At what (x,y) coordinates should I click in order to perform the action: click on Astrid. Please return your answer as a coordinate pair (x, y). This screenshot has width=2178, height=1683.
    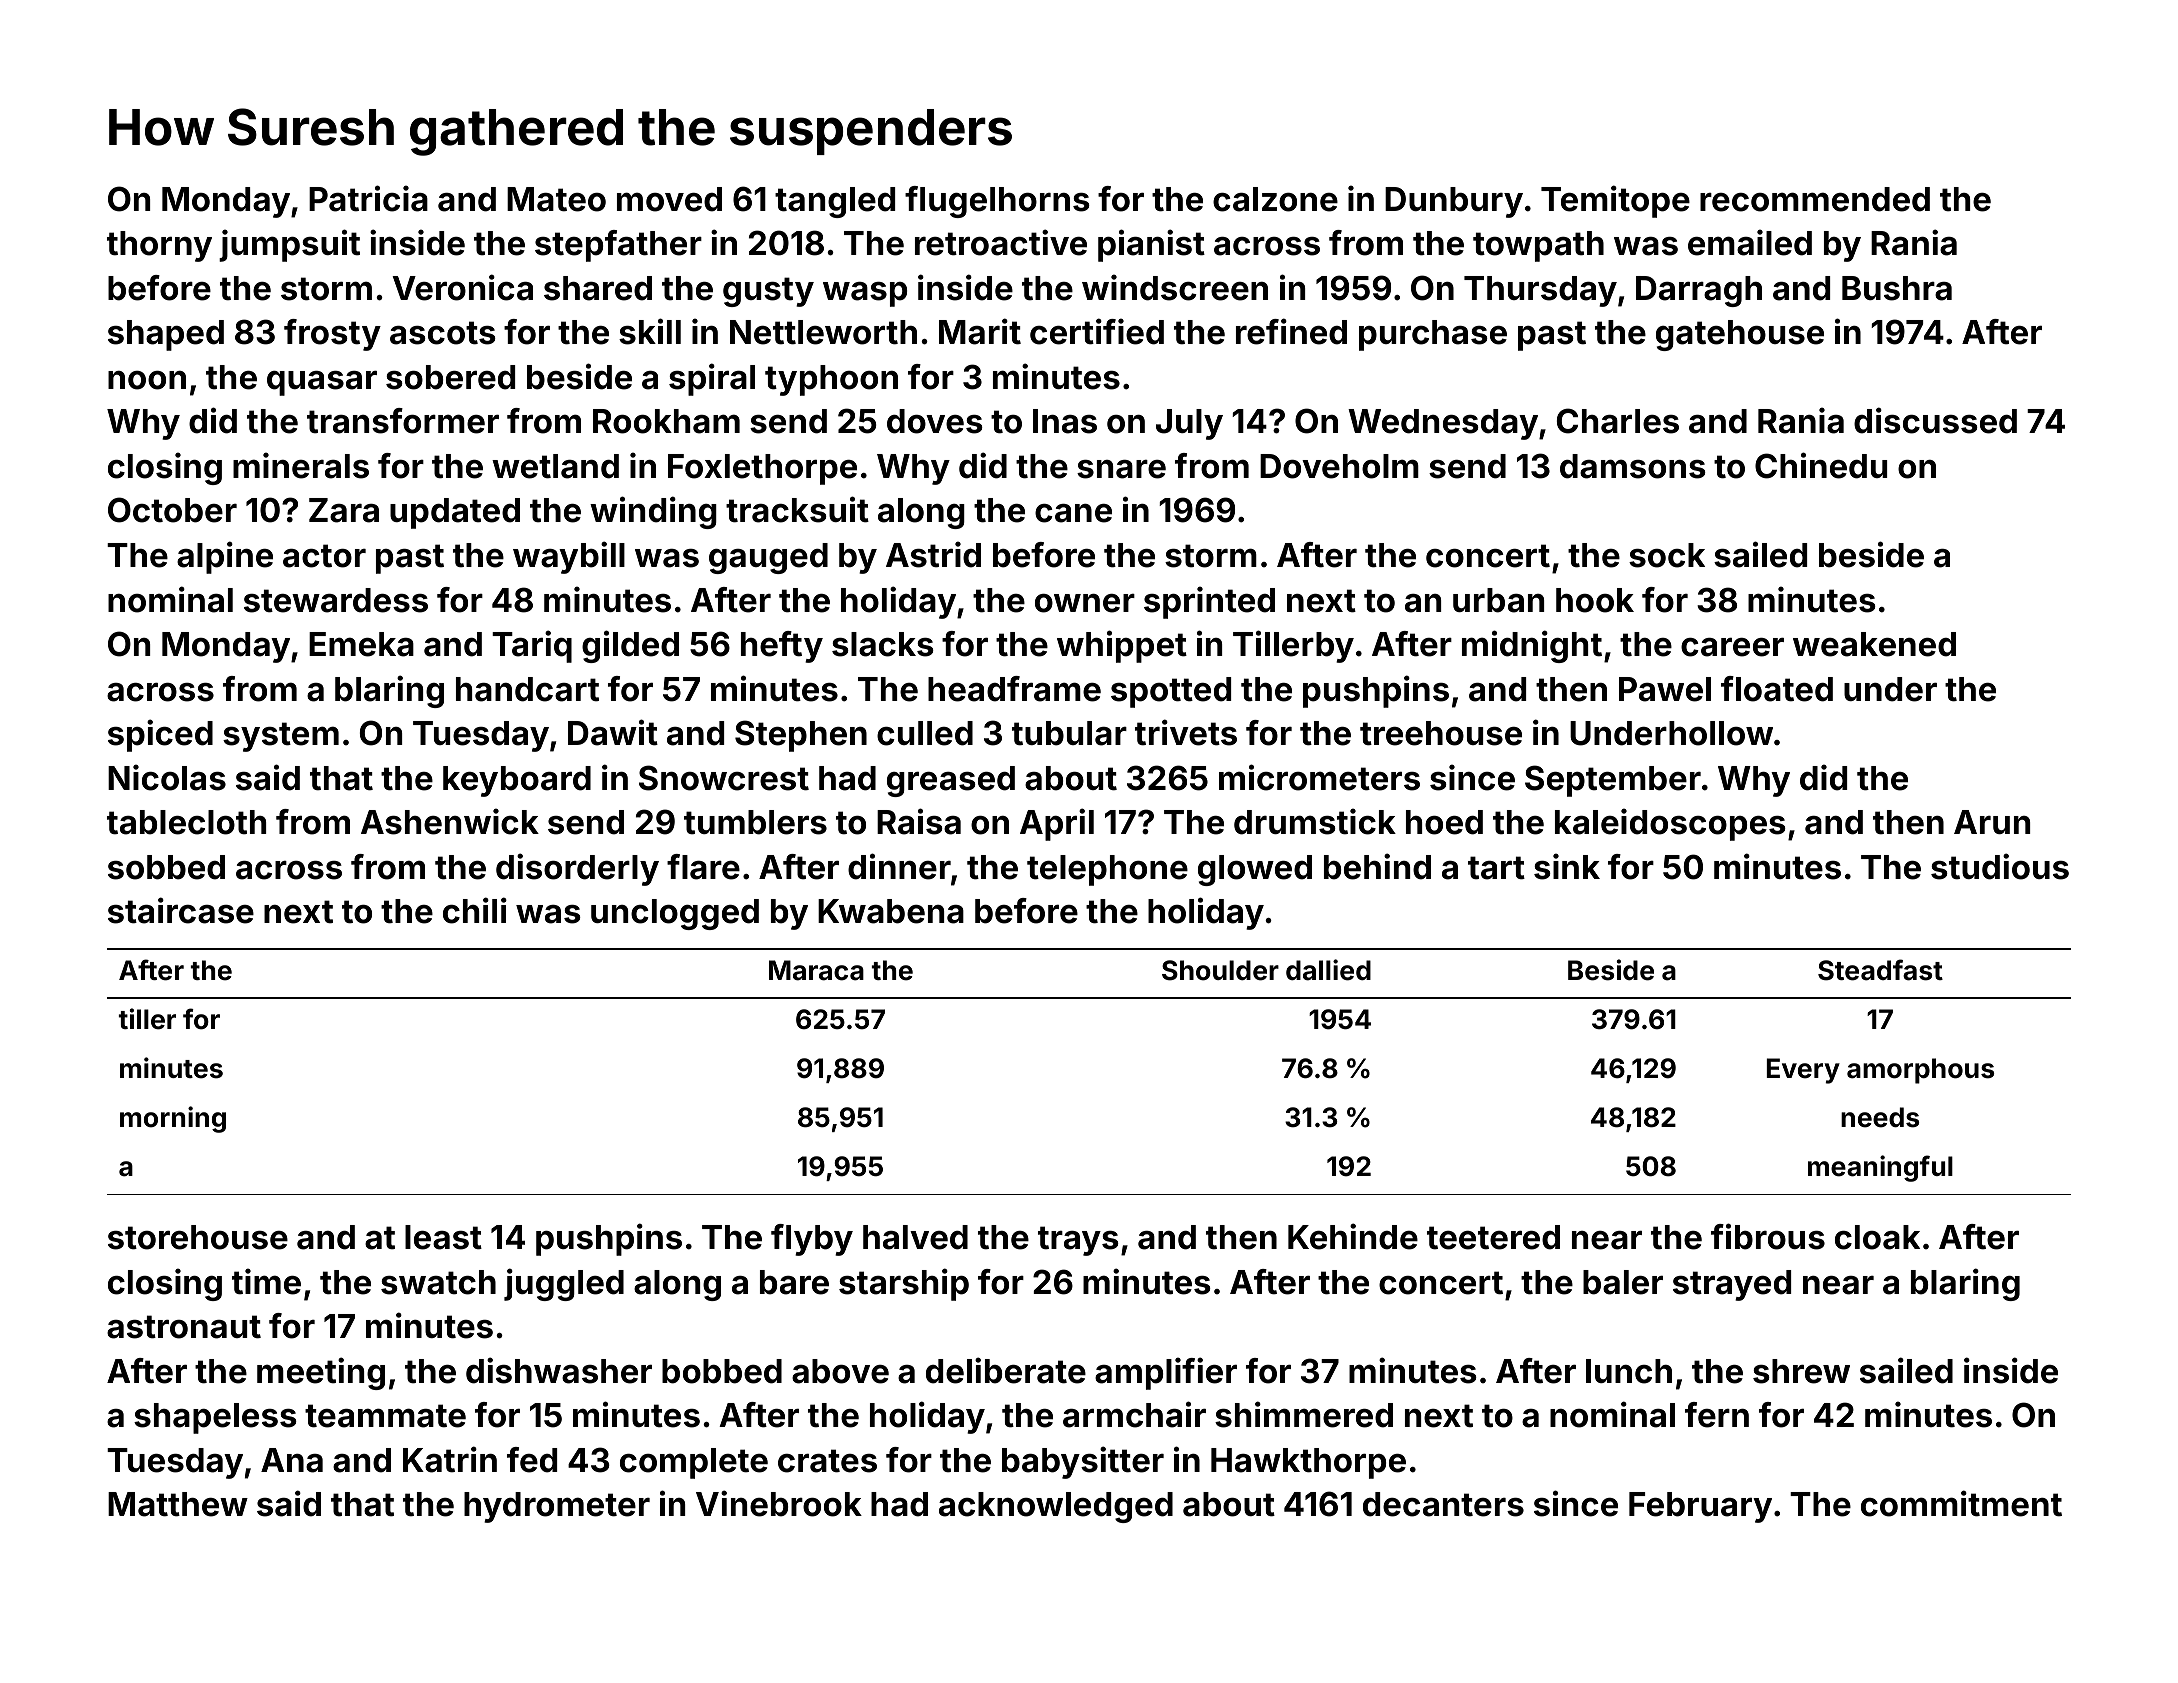
    Looking at the image, I should click on (933, 554).
